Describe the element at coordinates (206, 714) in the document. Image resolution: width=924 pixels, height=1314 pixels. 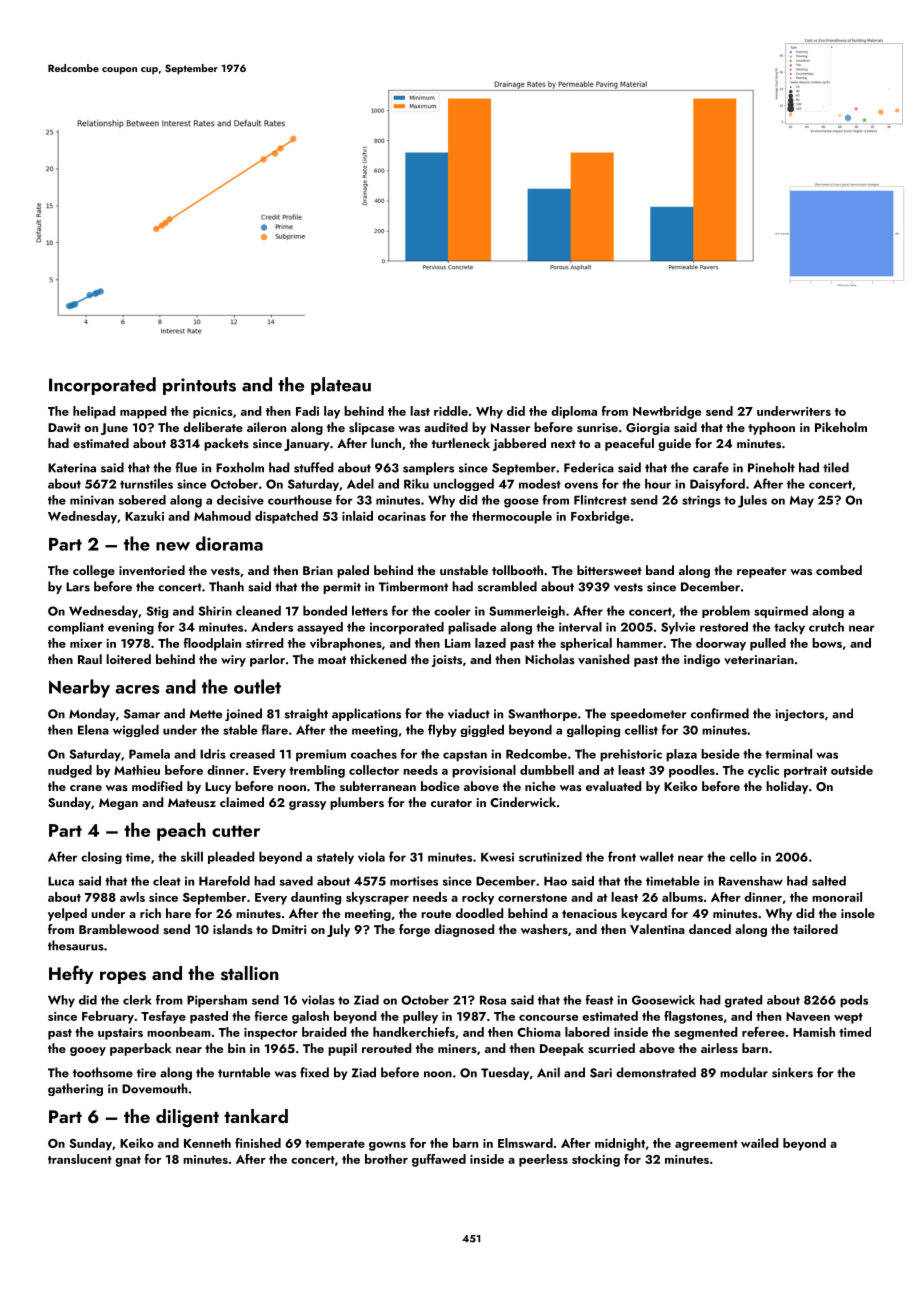
I see `Mette` at that location.
